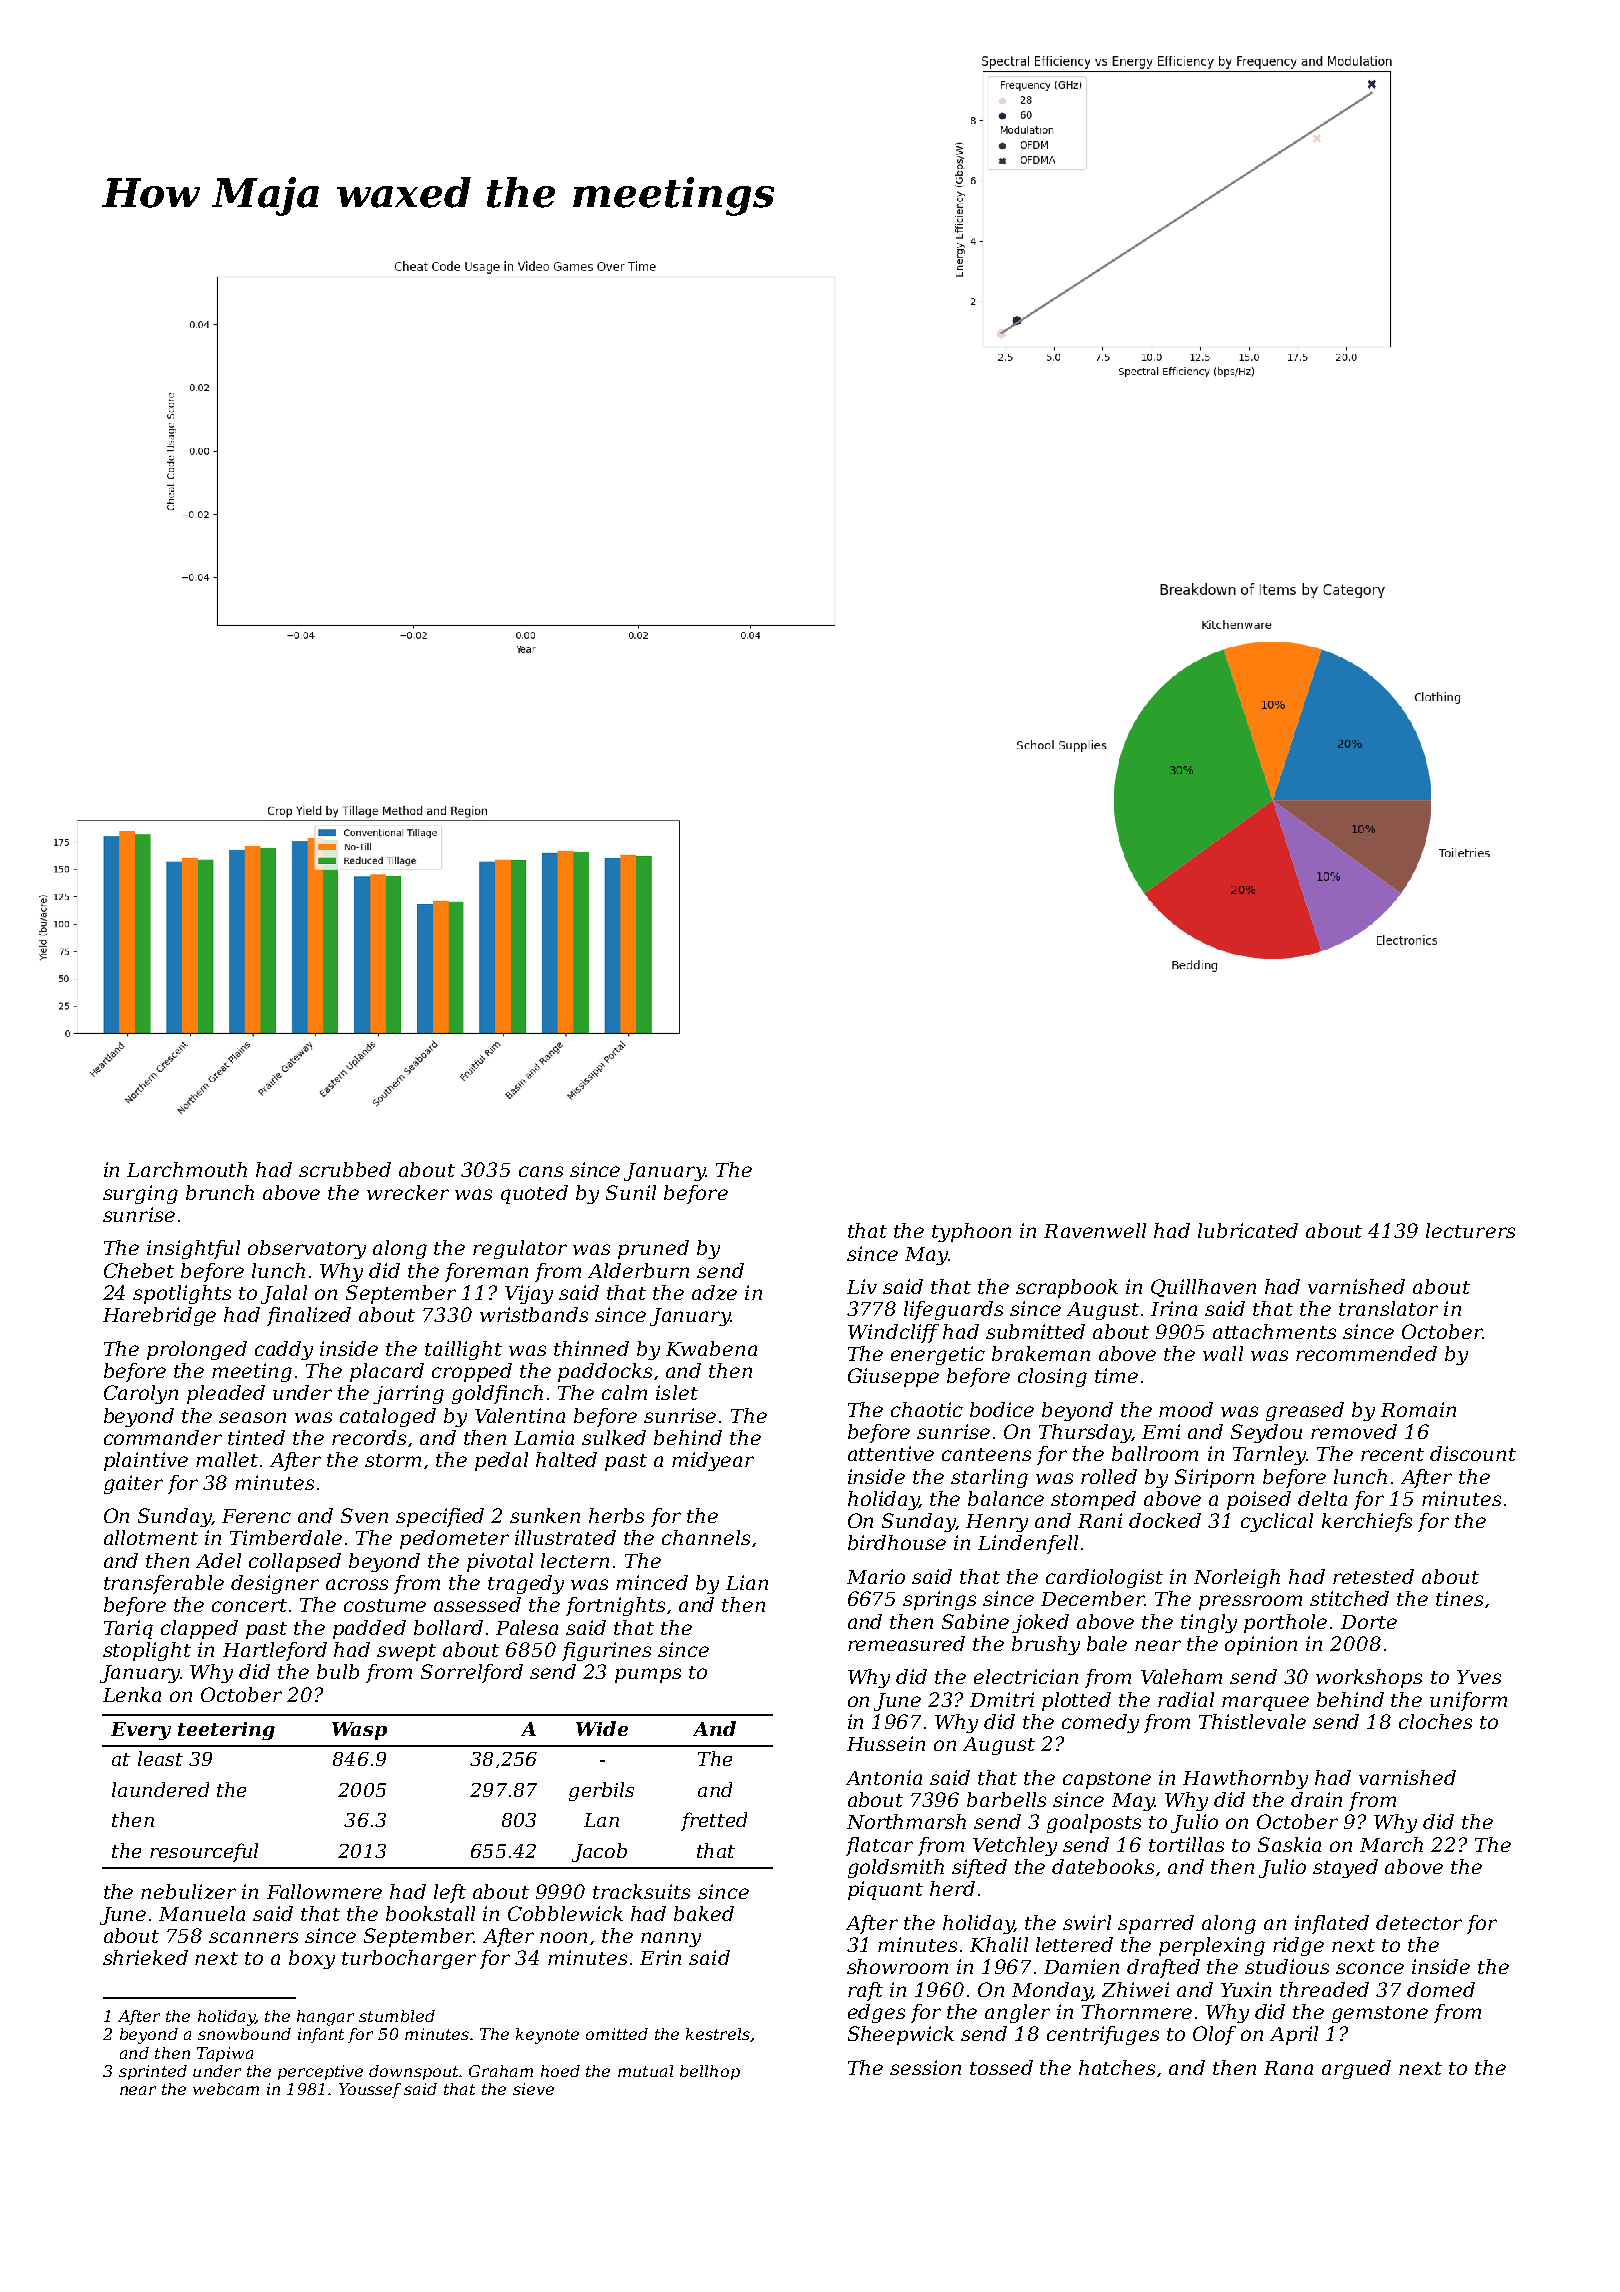 This document has height=2292, width=1620. Describe the element at coordinates (710, 2072) in the document. I see `bellhop` at that location.
